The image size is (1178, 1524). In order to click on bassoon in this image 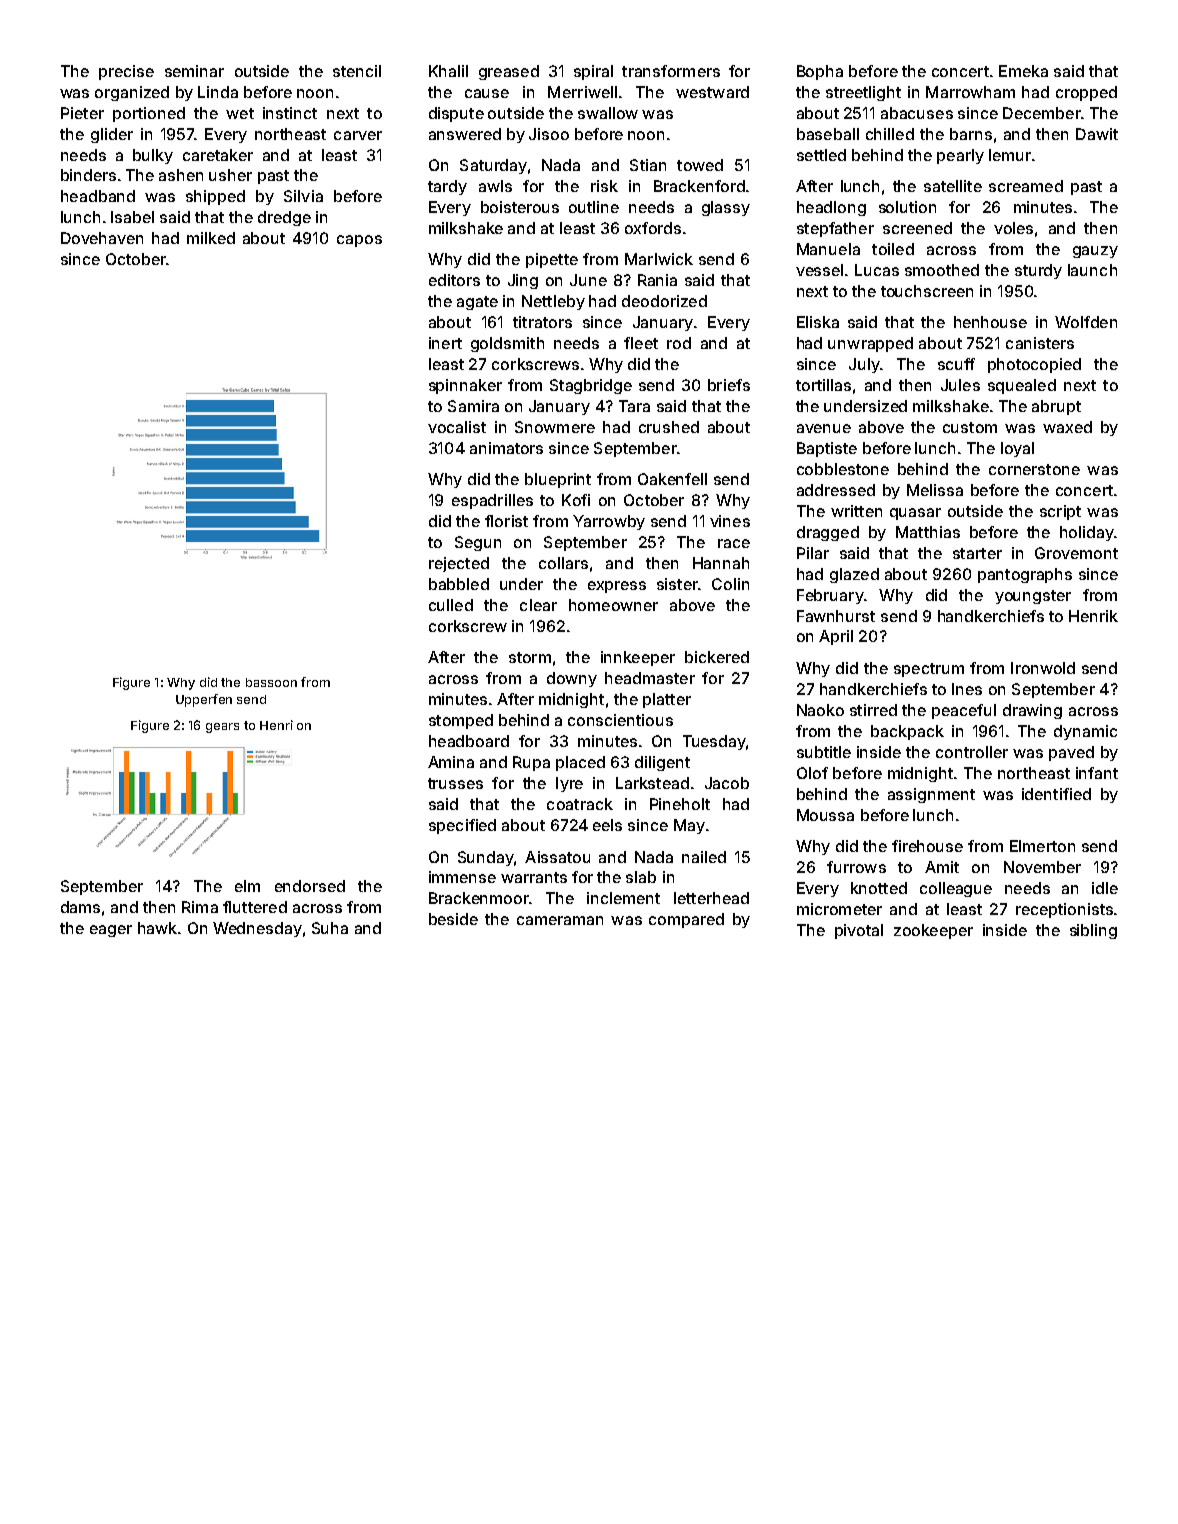, I will do `click(271, 682)`.
